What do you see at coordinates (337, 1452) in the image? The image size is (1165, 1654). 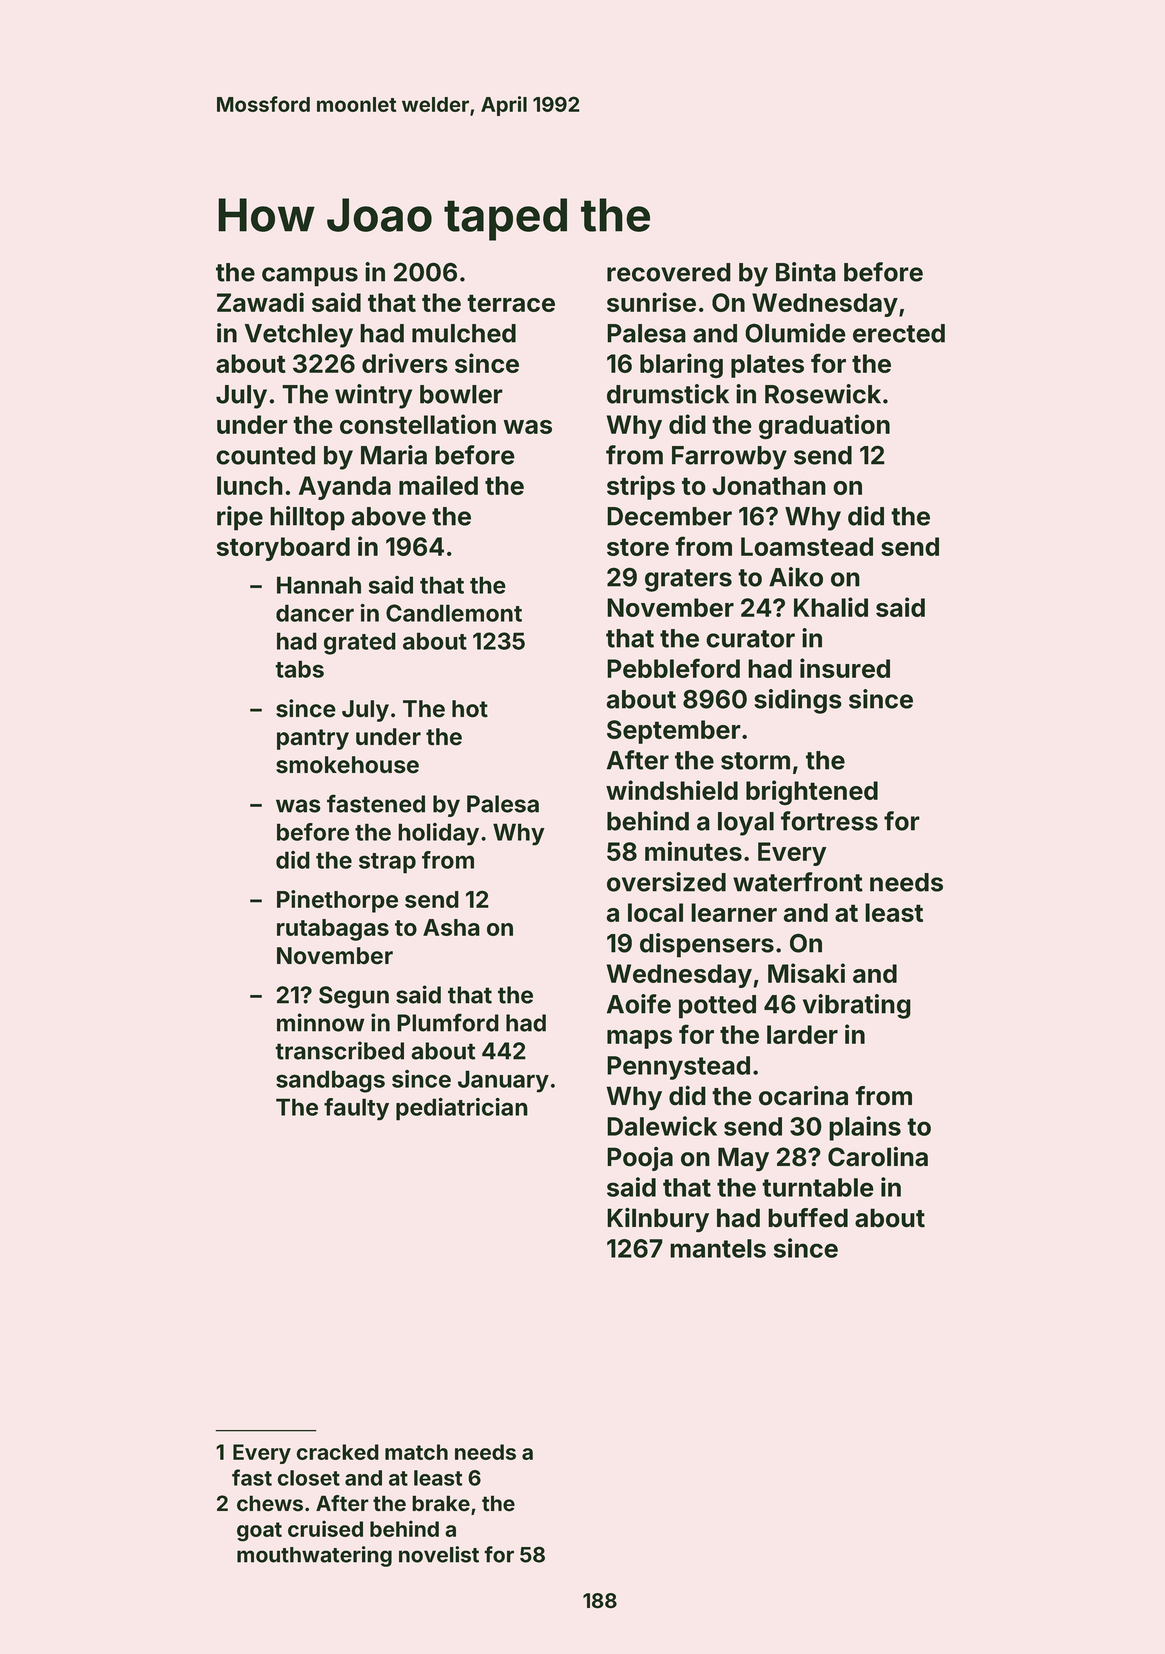 I see `cracked` at bounding box center [337, 1452].
